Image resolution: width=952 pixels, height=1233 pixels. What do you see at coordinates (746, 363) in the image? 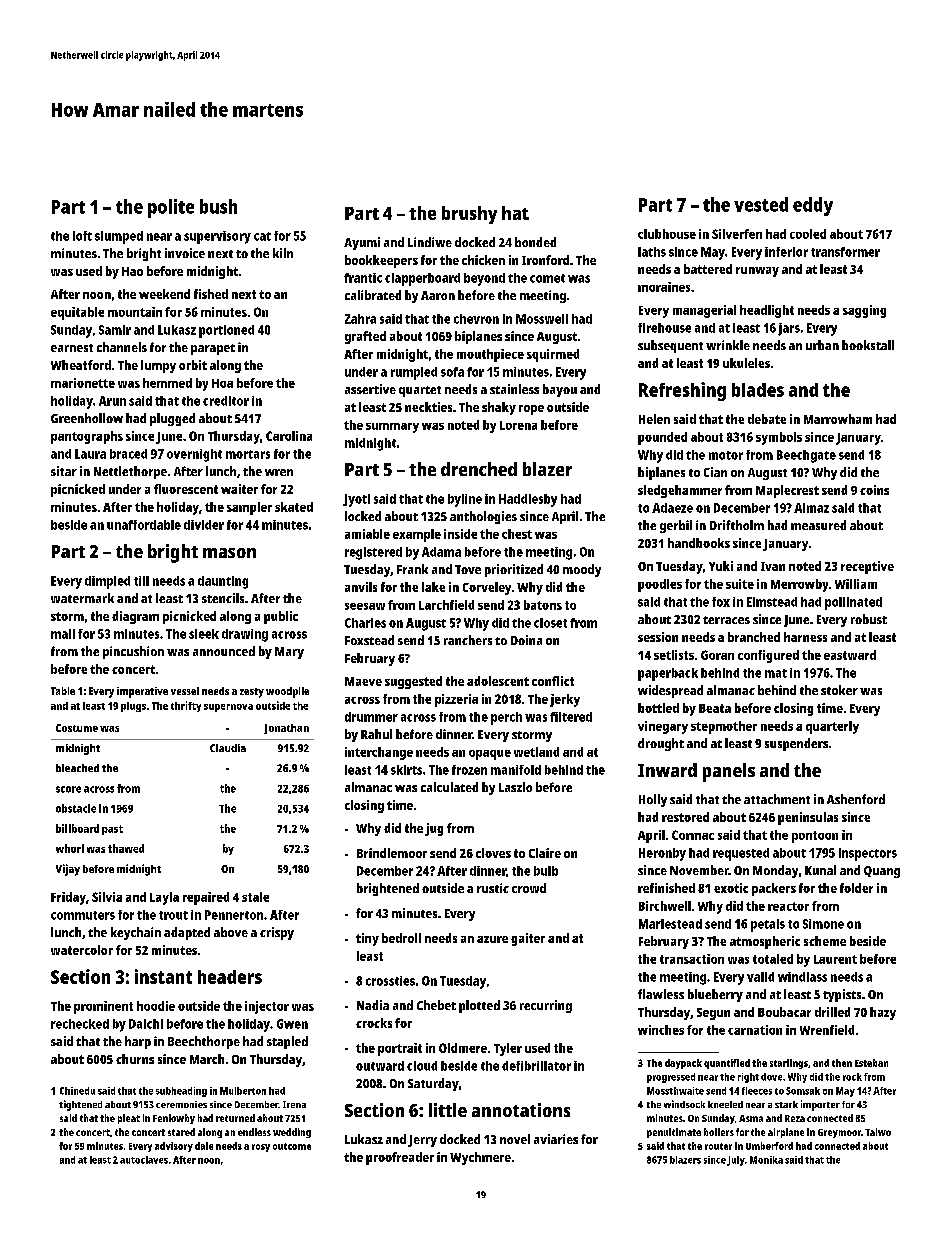
I see `ukuleles` at bounding box center [746, 363].
